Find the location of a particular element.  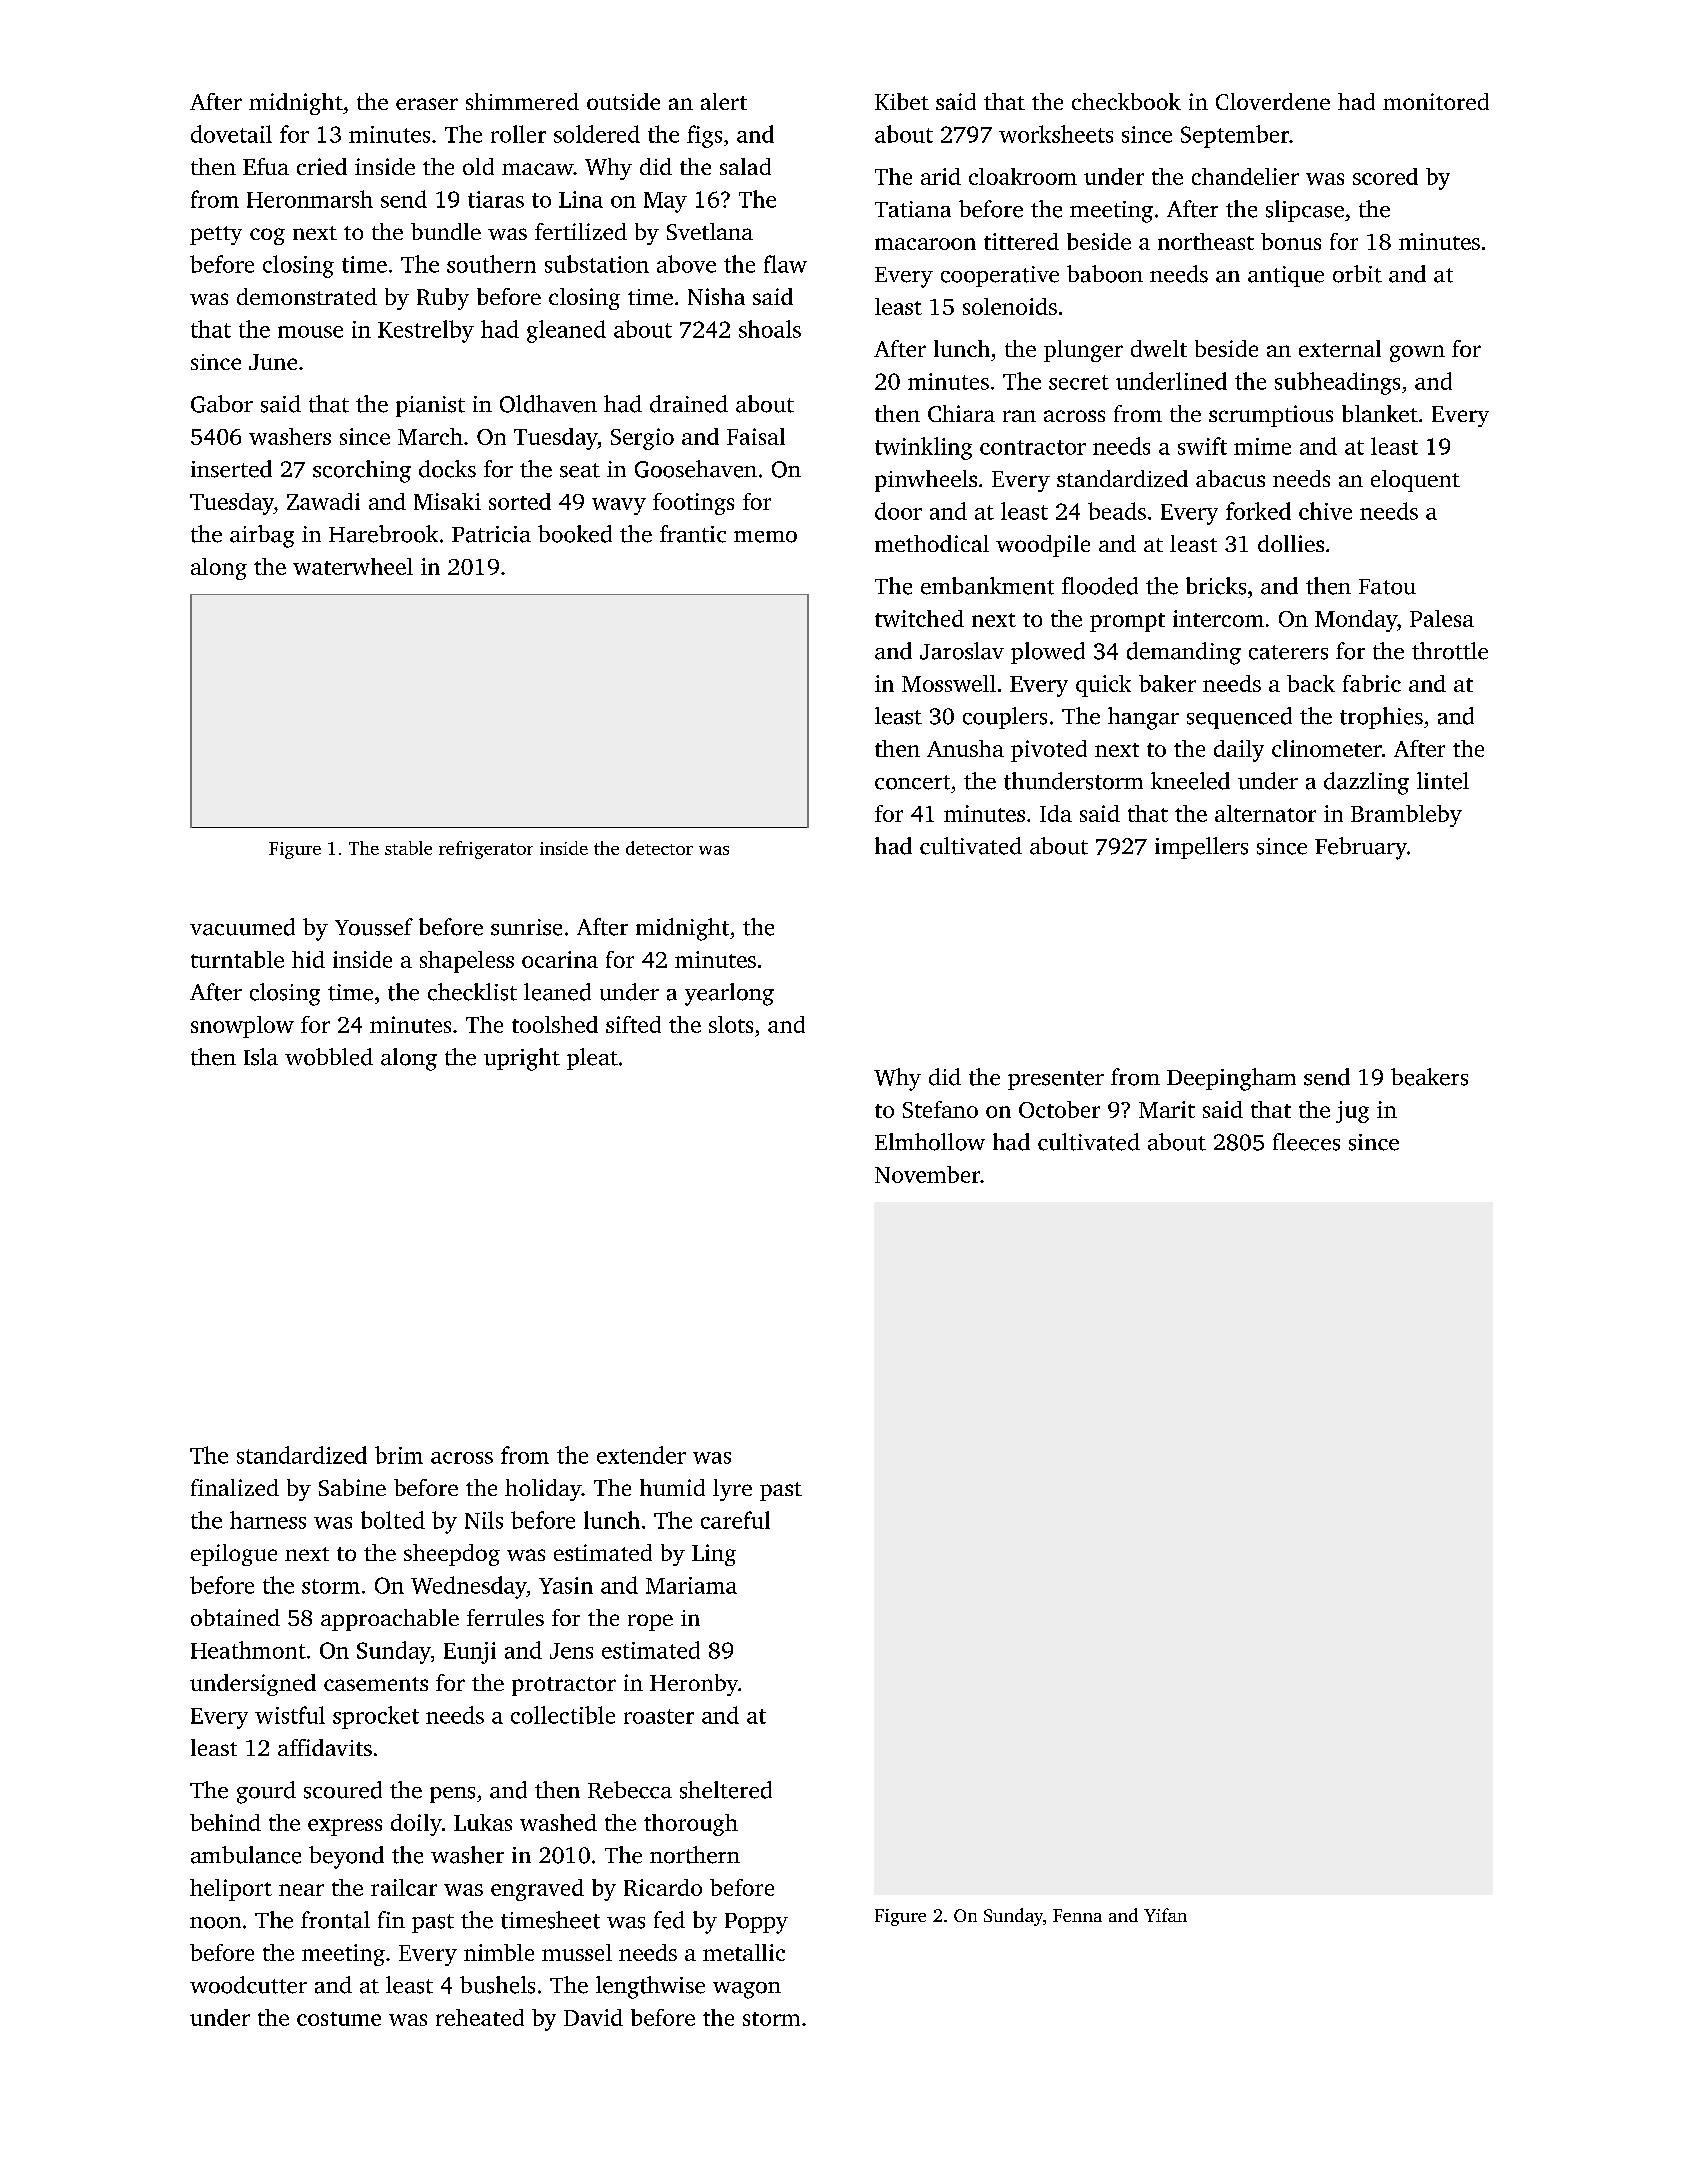

alert is located at coordinates (724, 101).
